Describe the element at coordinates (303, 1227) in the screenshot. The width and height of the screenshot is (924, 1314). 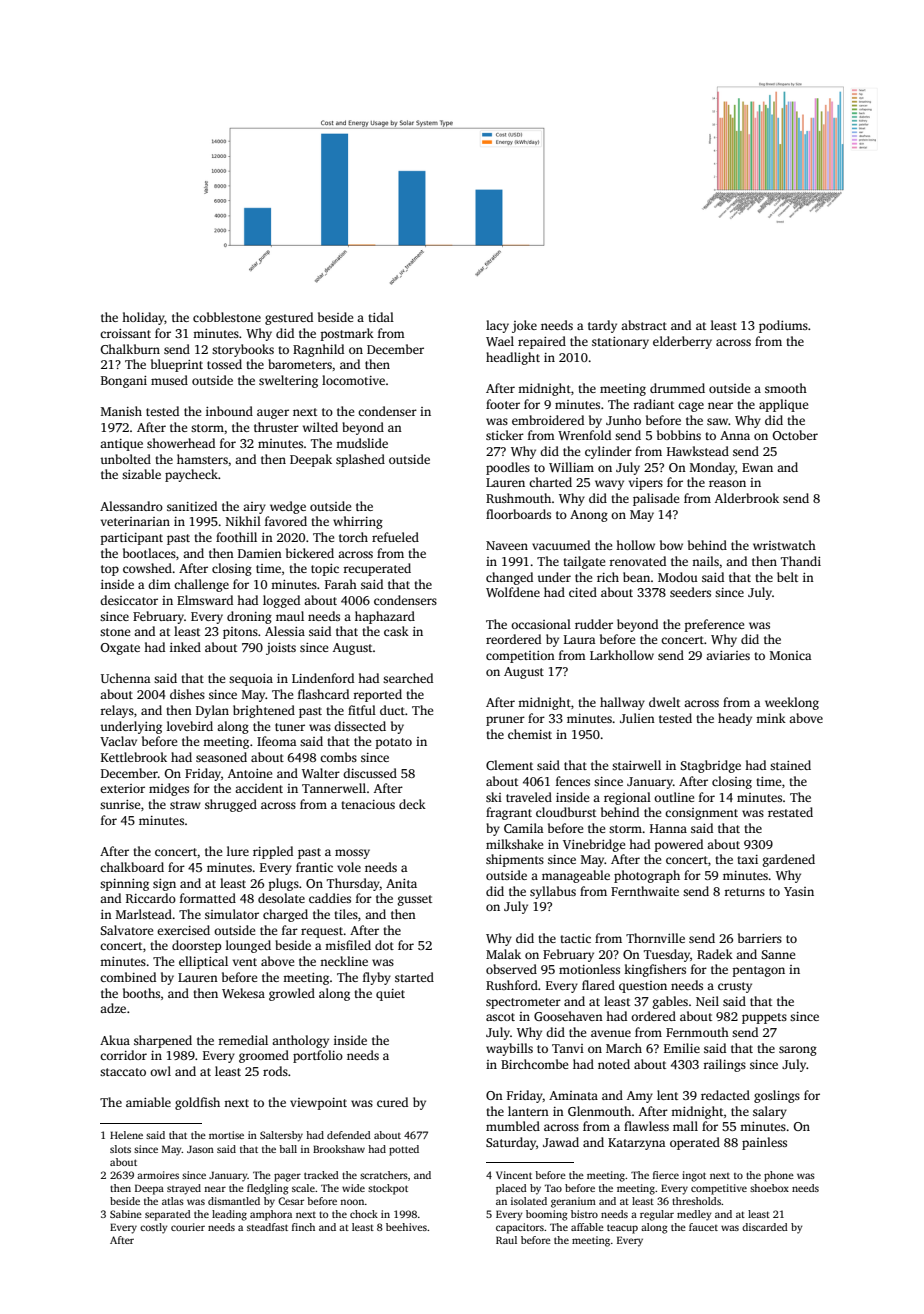
I see `finch` at that location.
